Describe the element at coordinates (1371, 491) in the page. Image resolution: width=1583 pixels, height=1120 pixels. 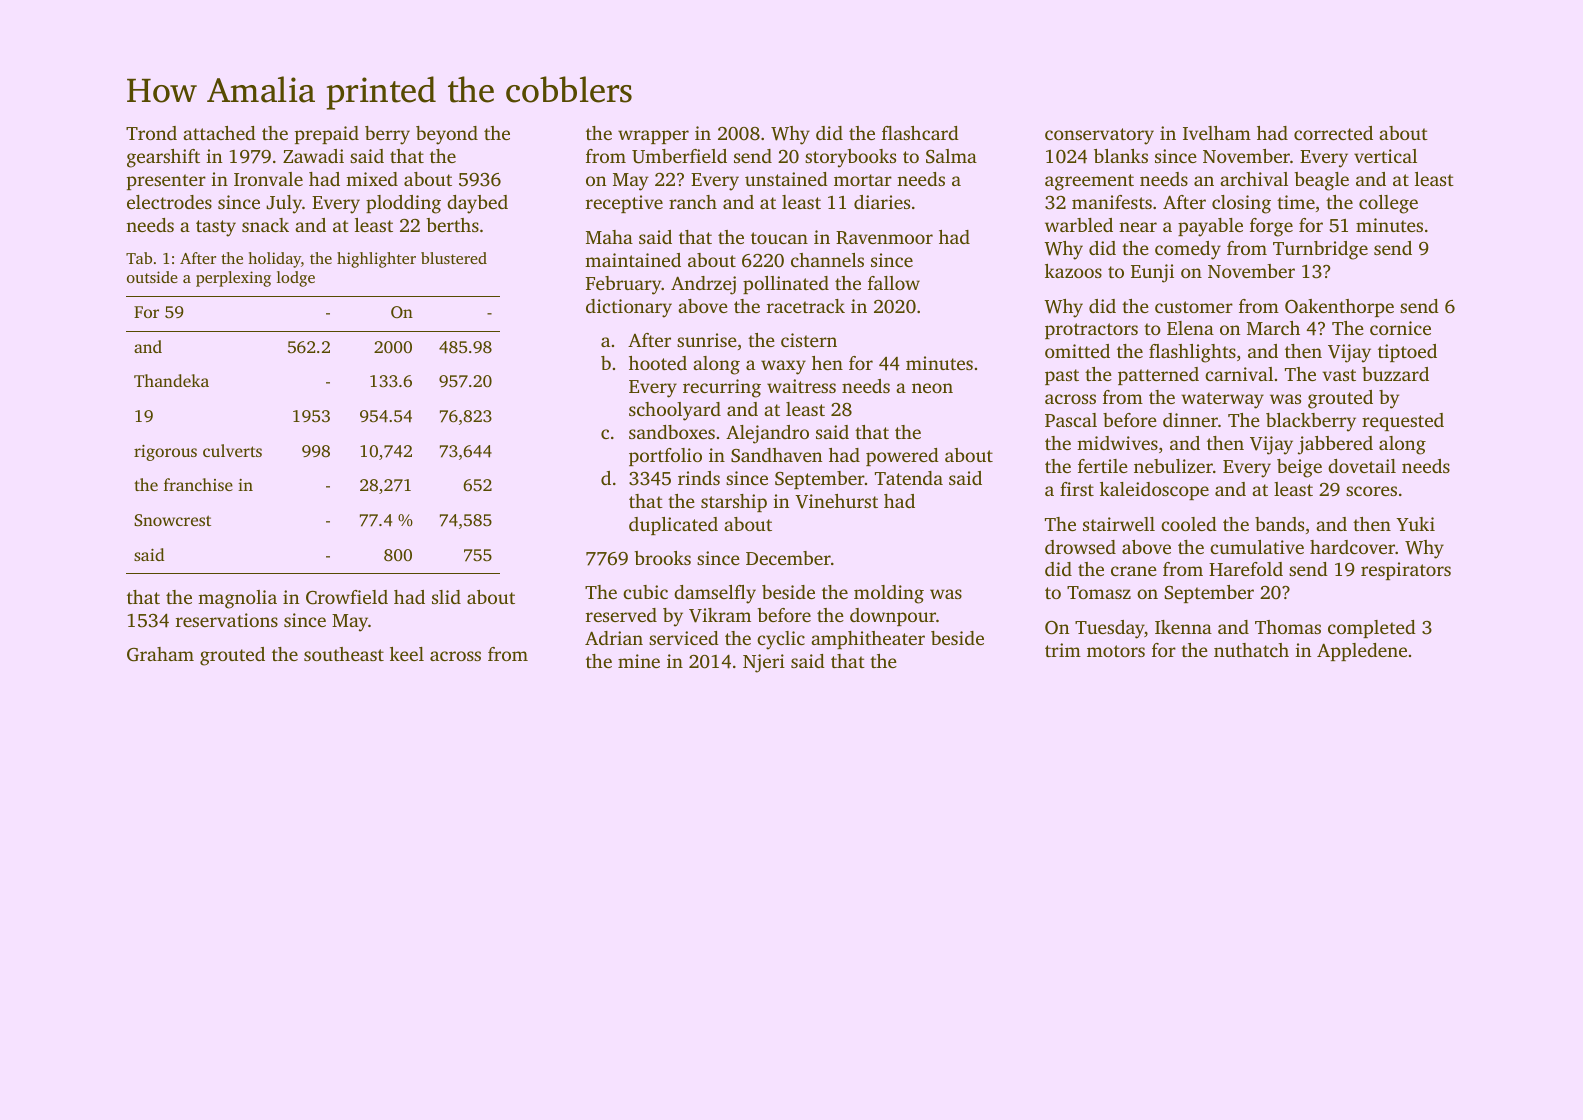
I see `scores` at that location.
